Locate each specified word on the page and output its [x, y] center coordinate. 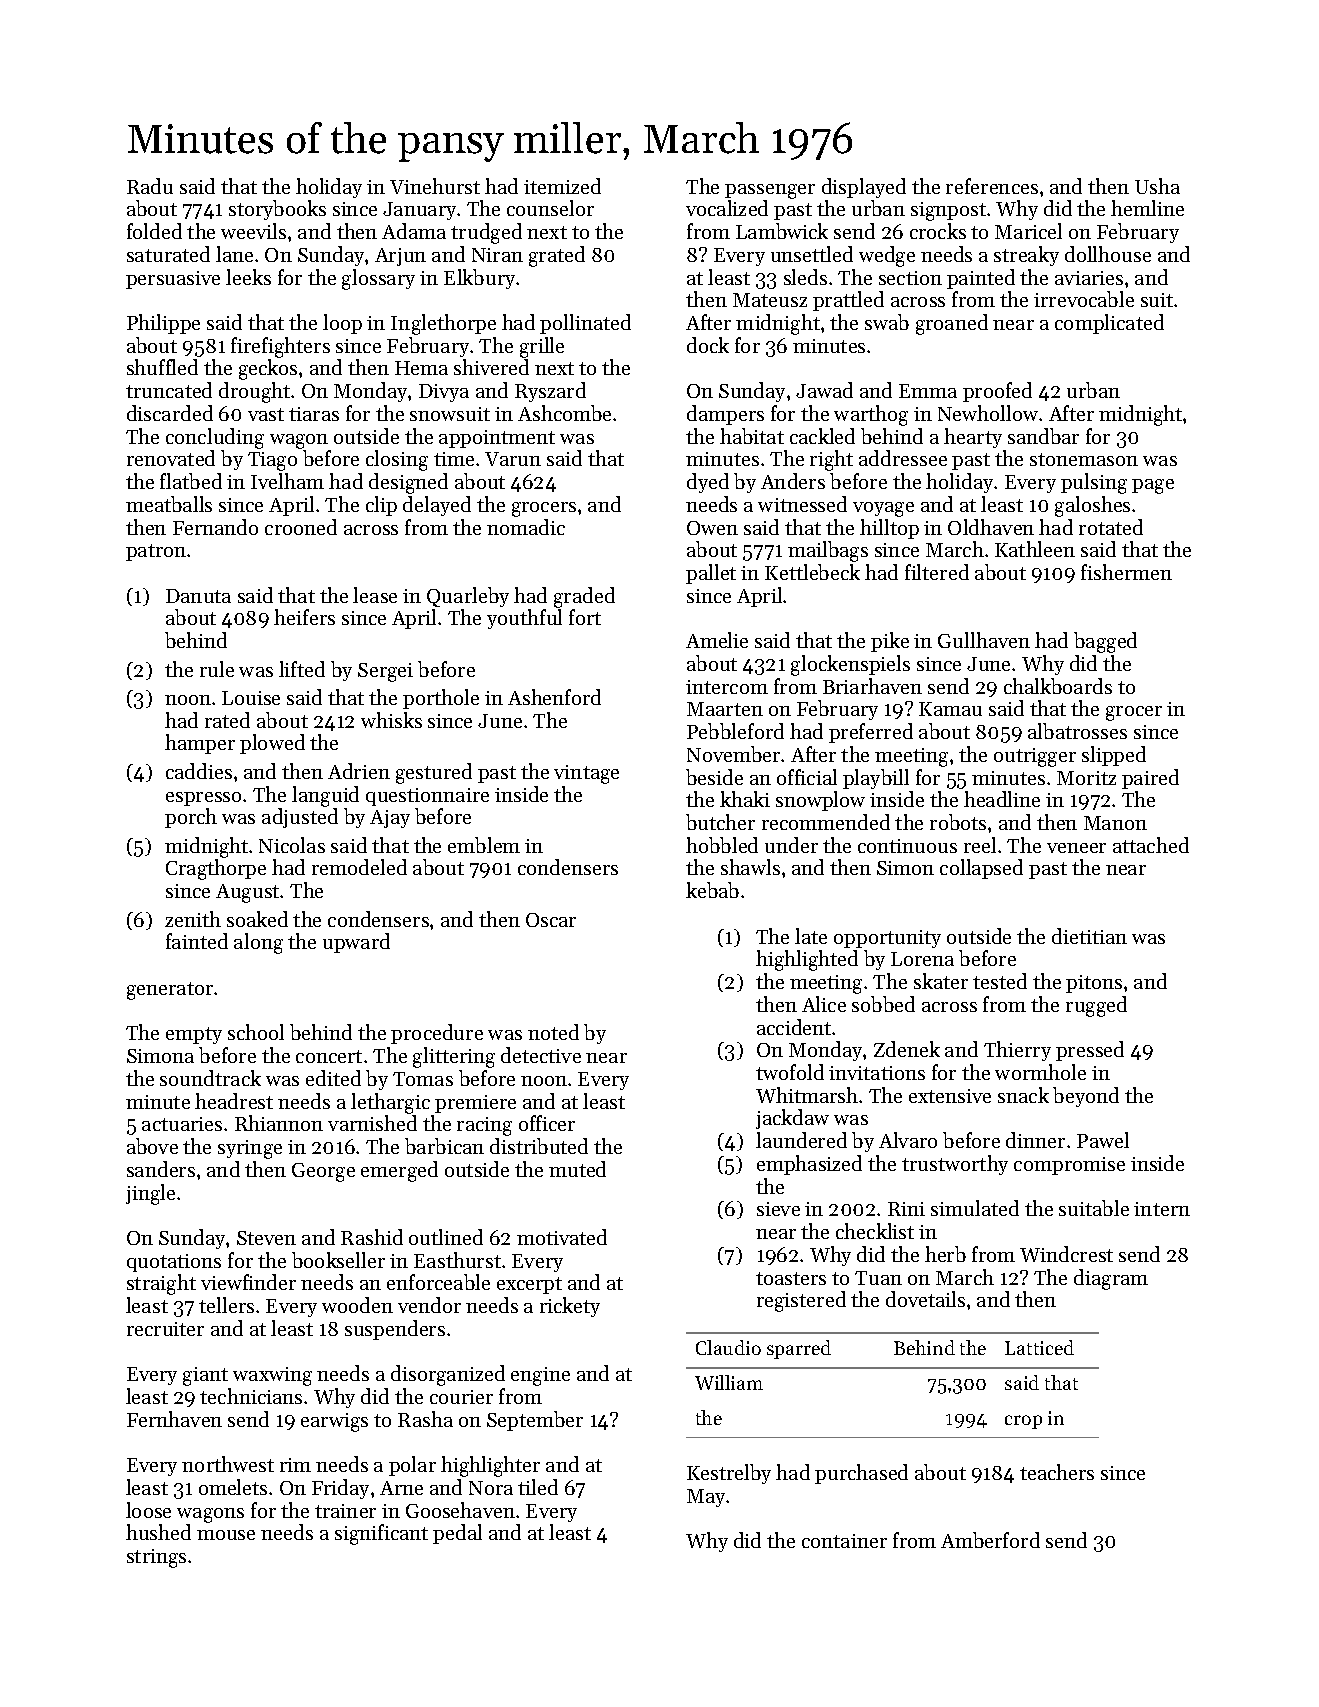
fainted [197, 941]
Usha [1157, 186]
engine [540, 1376]
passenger [770, 191]
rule [217, 669]
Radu [150, 186]
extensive [950, 1096]
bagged [1105, 642]
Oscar [551, 920]
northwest [228, 1464]
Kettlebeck [812, 572]
